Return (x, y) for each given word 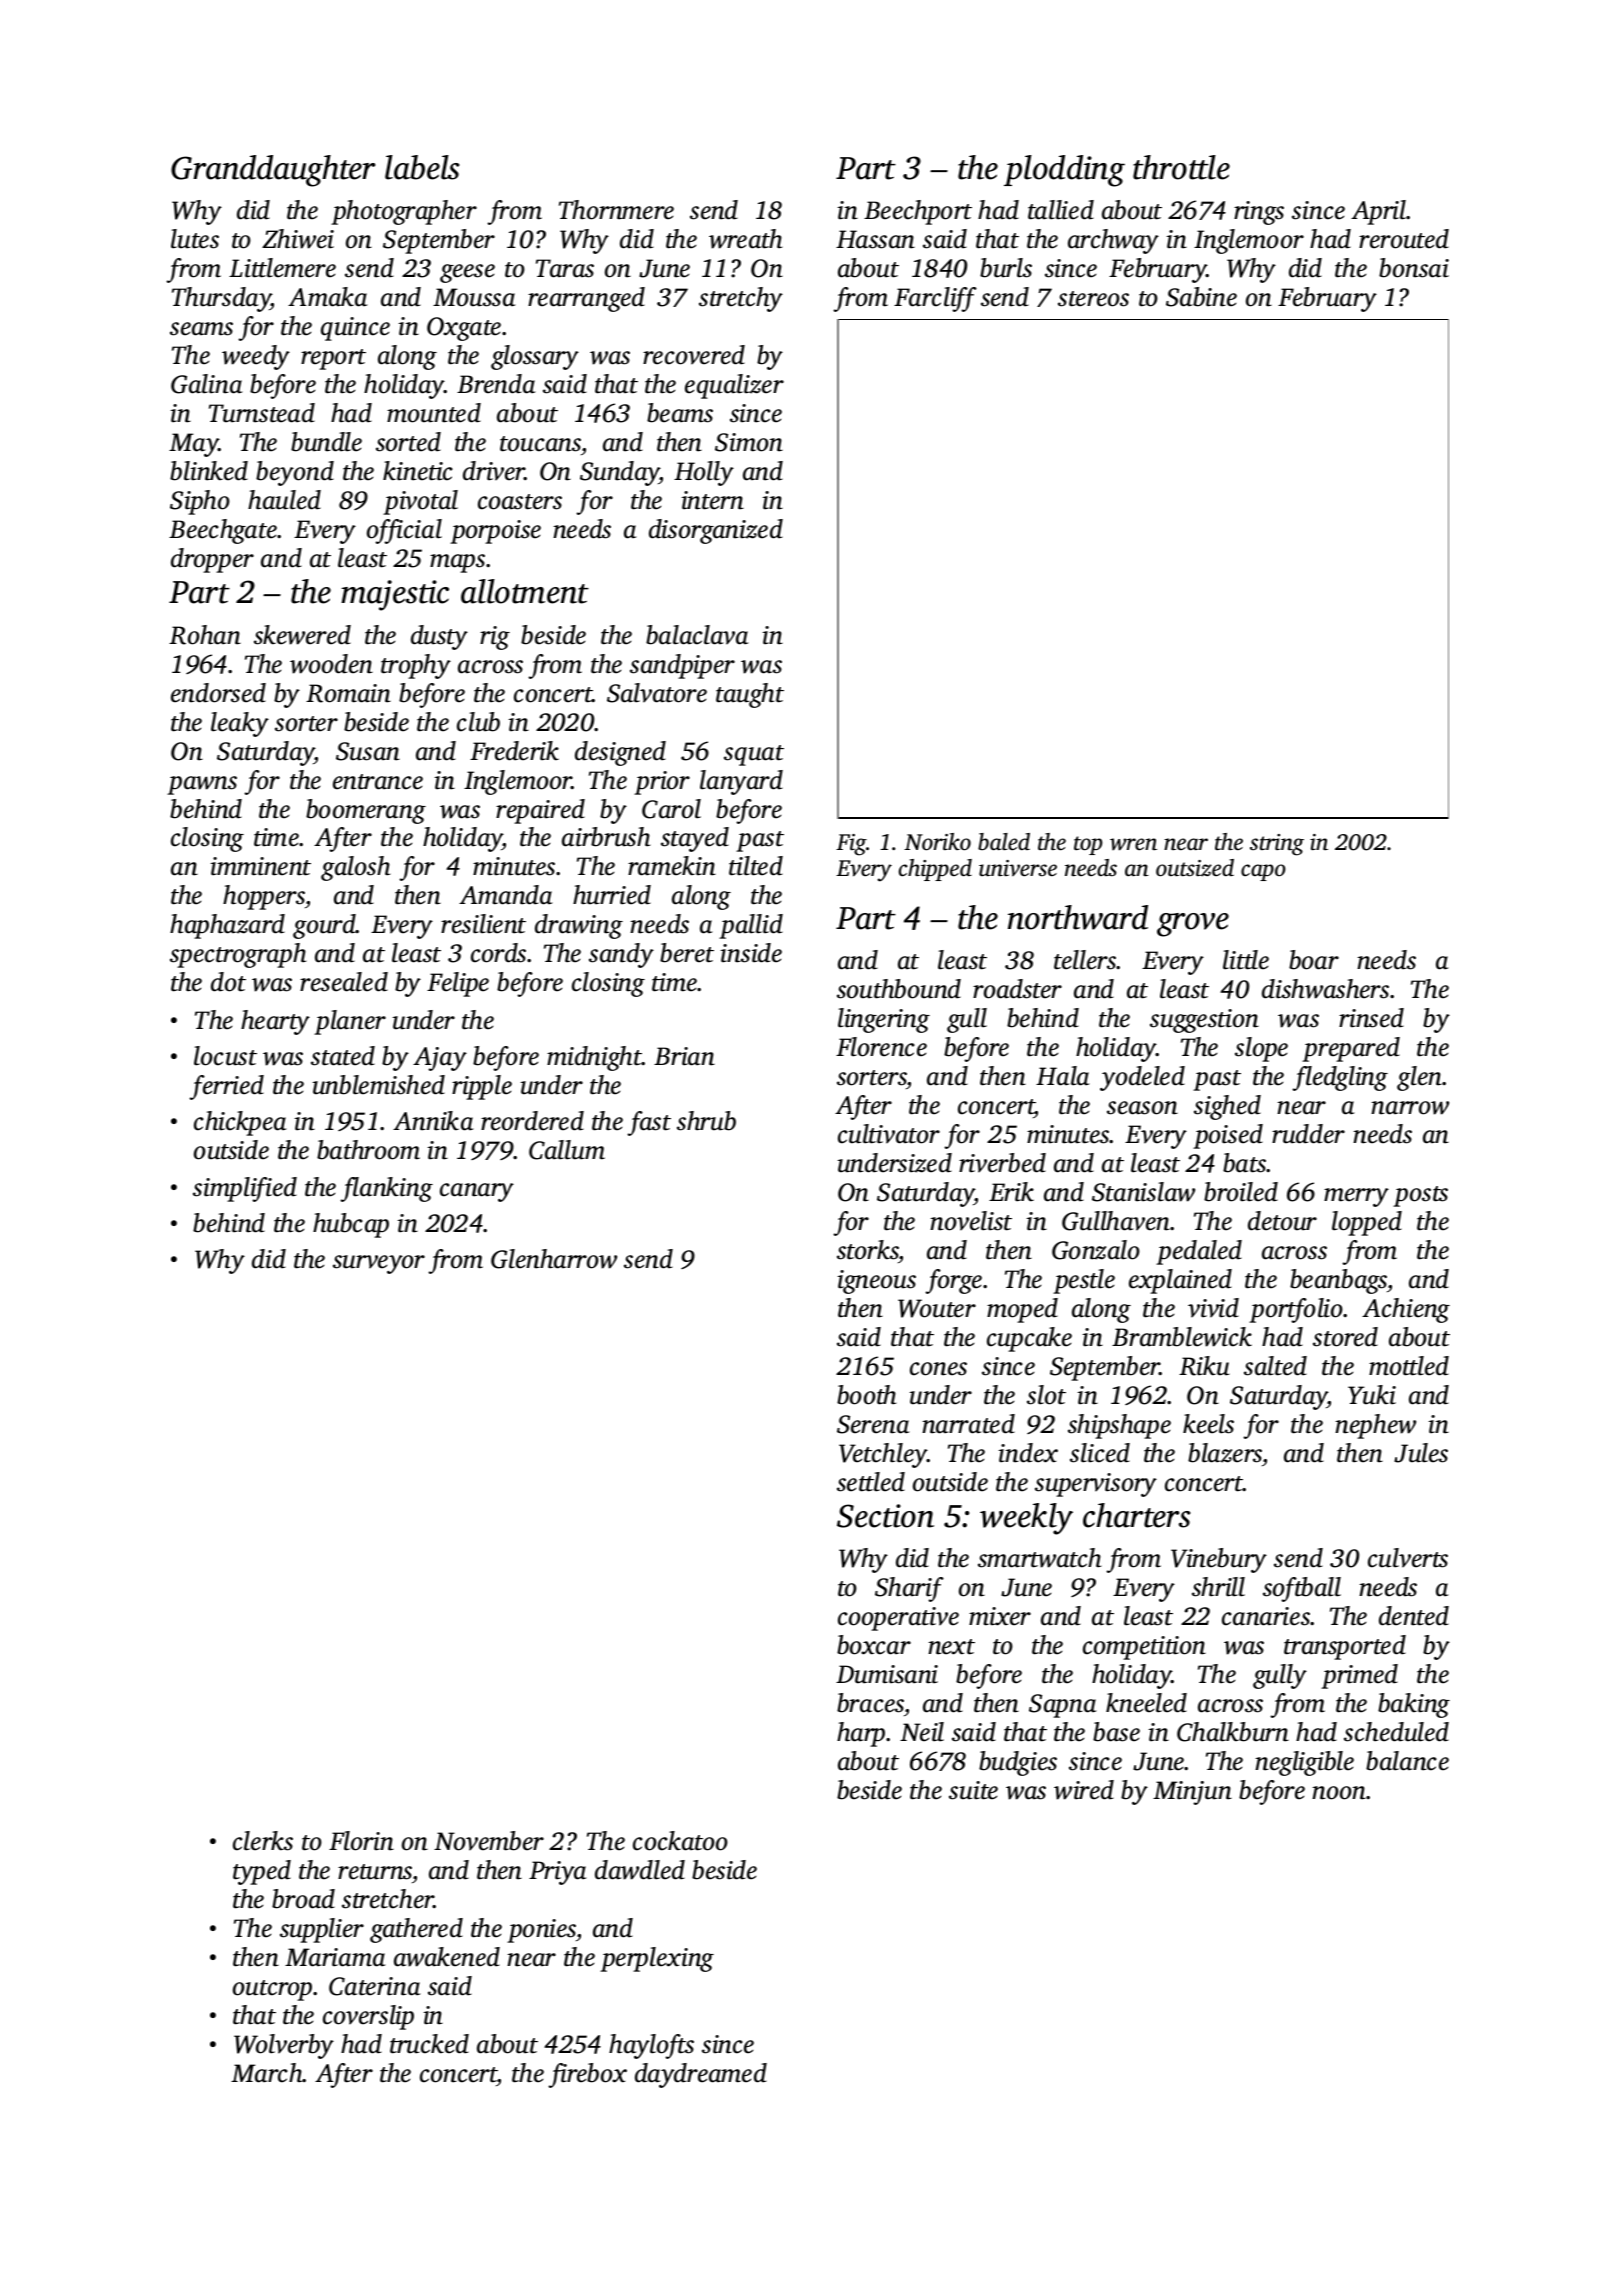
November (489, 1841)
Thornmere (616, 210)
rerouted (1404, 239)
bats (1245, 1163)
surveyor (379, 1264)
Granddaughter (273, 171)
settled (871, 1482)
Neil (922, 1732)
